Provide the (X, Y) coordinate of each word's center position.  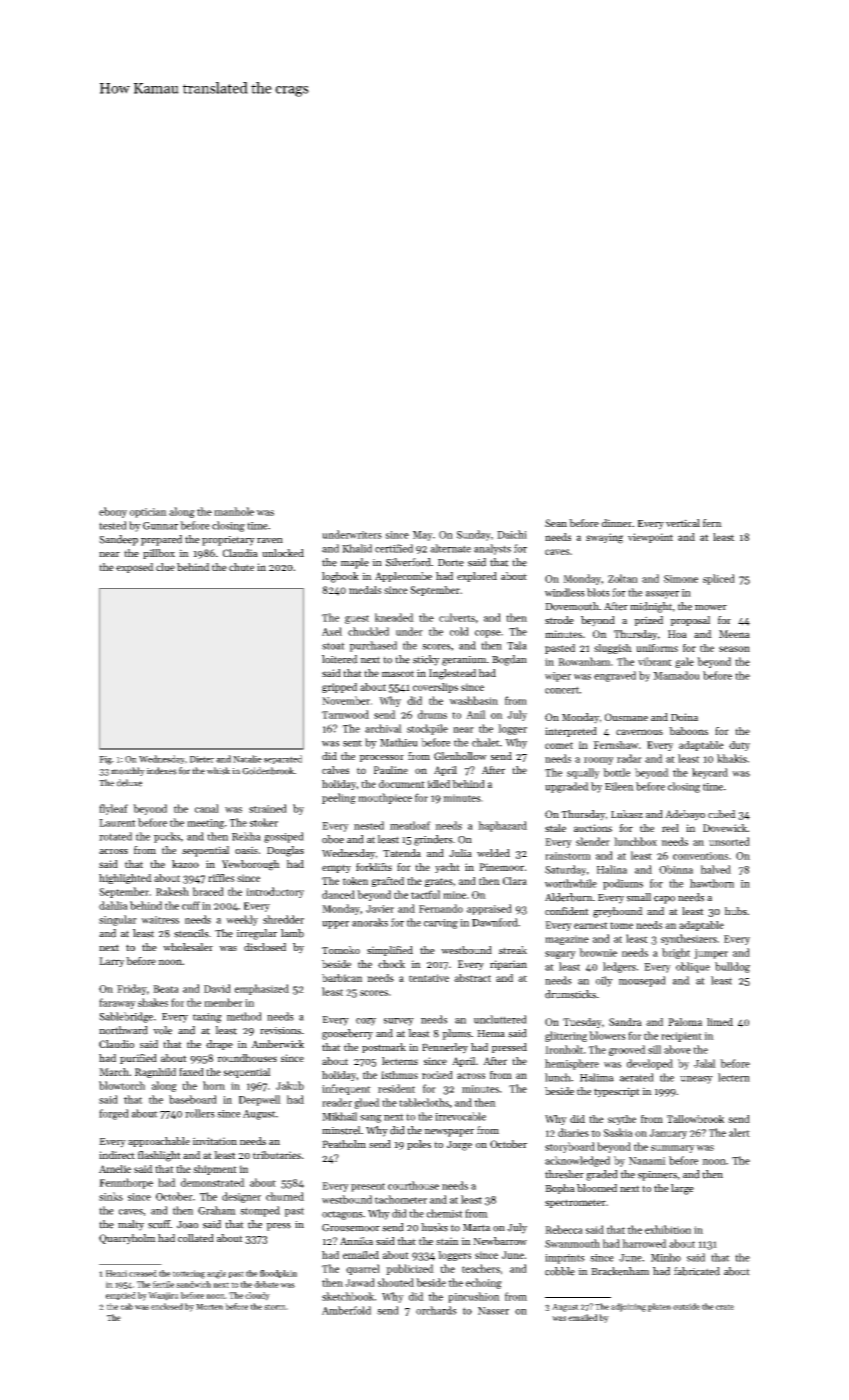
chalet (486, 742)
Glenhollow (460, 756)
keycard (710, 773)
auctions (593, 828)
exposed (135, 568)
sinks (111, 1196)
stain (447, 1241)
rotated (115, 836)
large (682, 1189)
